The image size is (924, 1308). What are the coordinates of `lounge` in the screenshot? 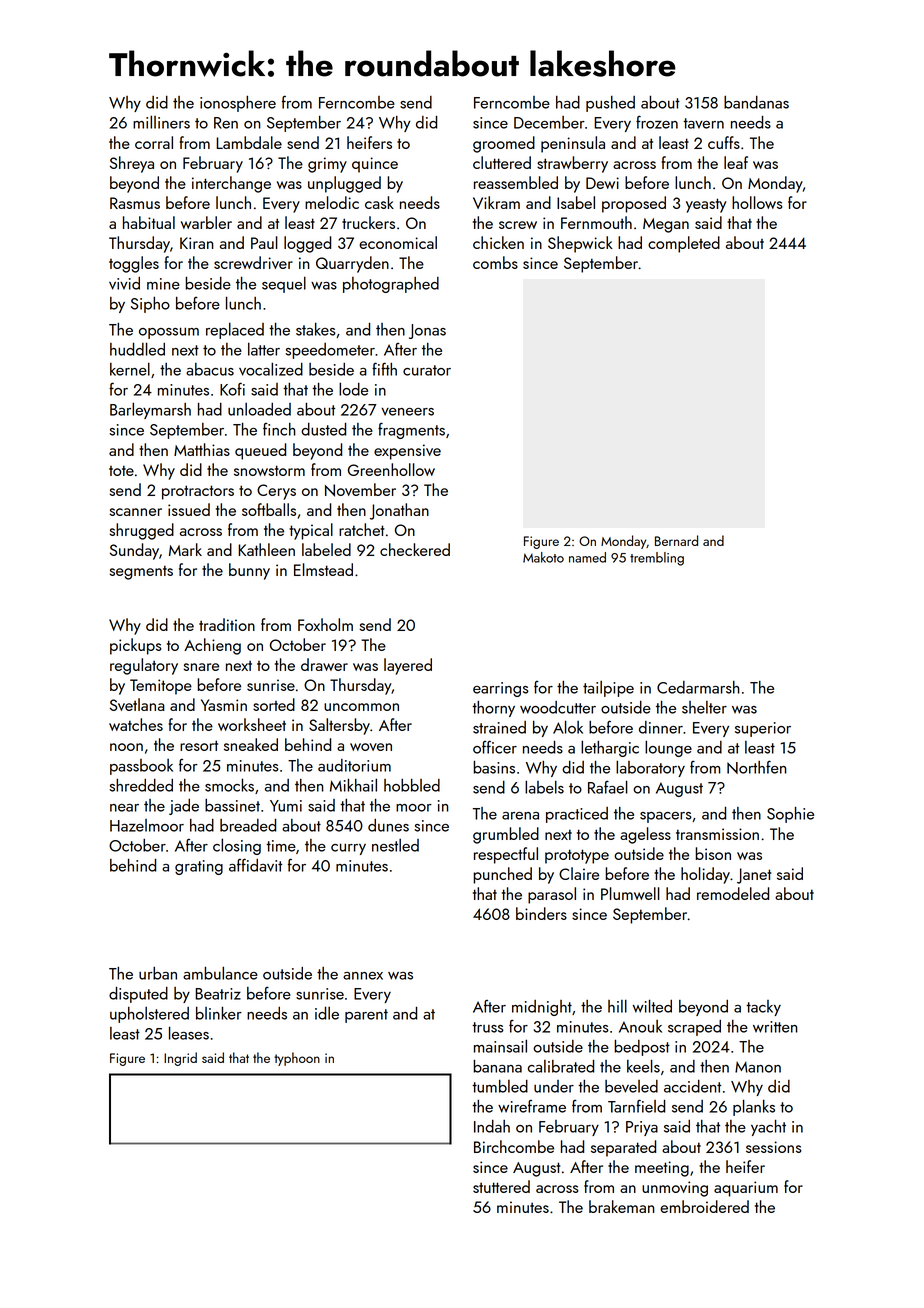 It's located at (668, 748).
